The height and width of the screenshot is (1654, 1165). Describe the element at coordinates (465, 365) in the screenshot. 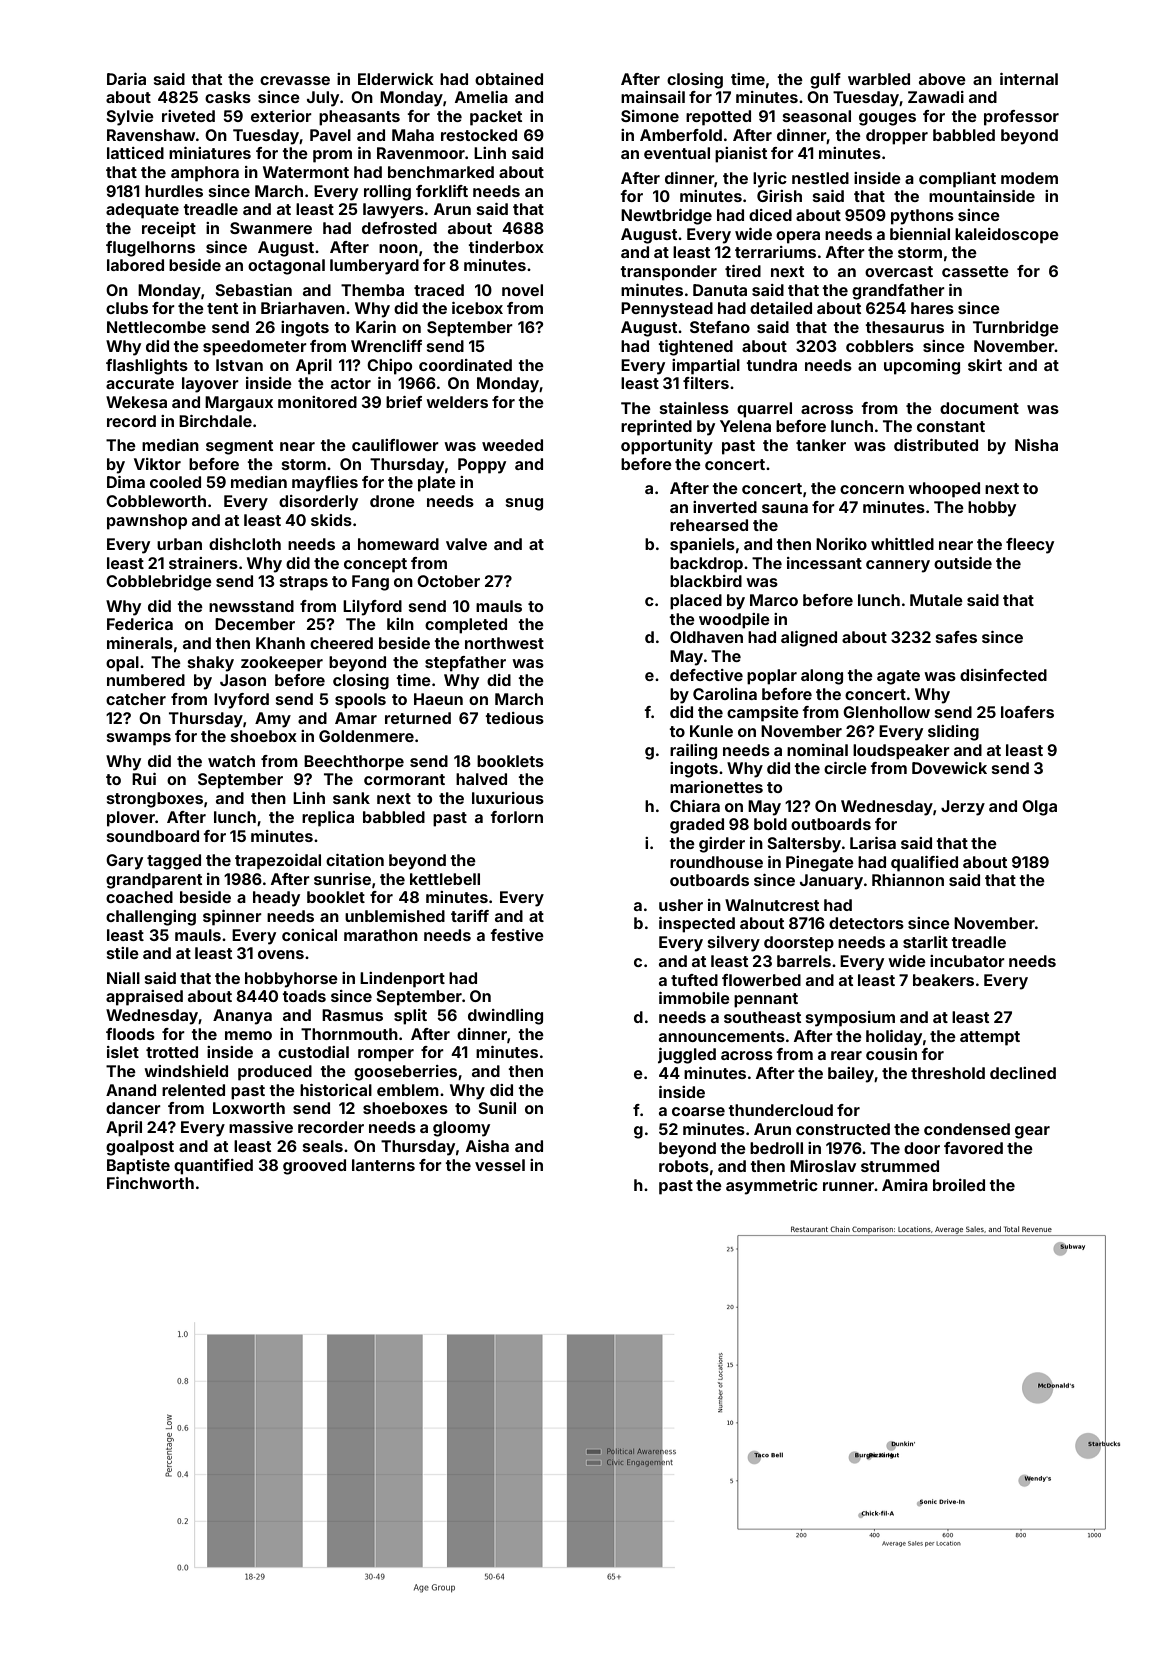

I see `coordinated` at that location.
